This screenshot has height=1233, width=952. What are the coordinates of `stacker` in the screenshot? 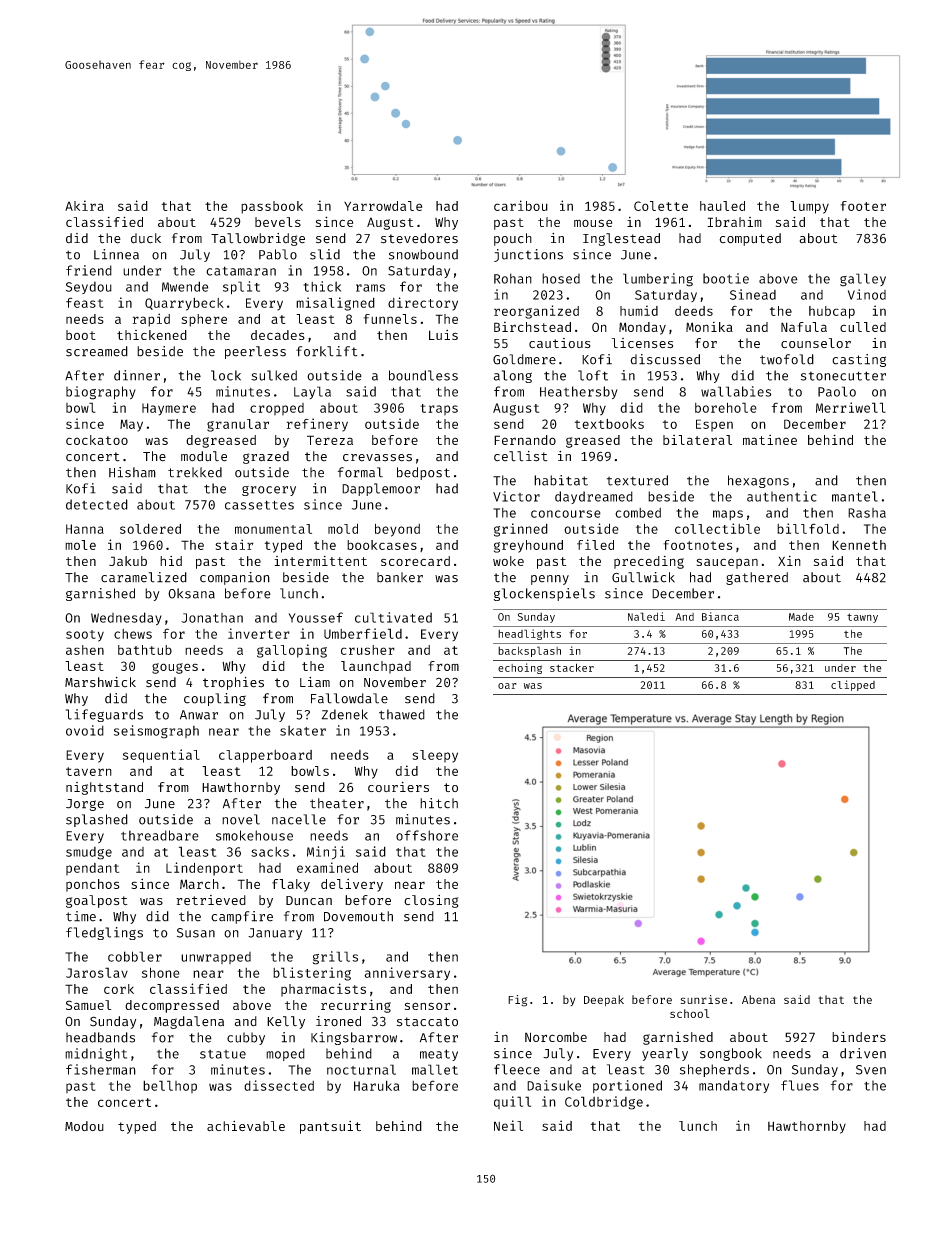 It's located at (572, 667).
